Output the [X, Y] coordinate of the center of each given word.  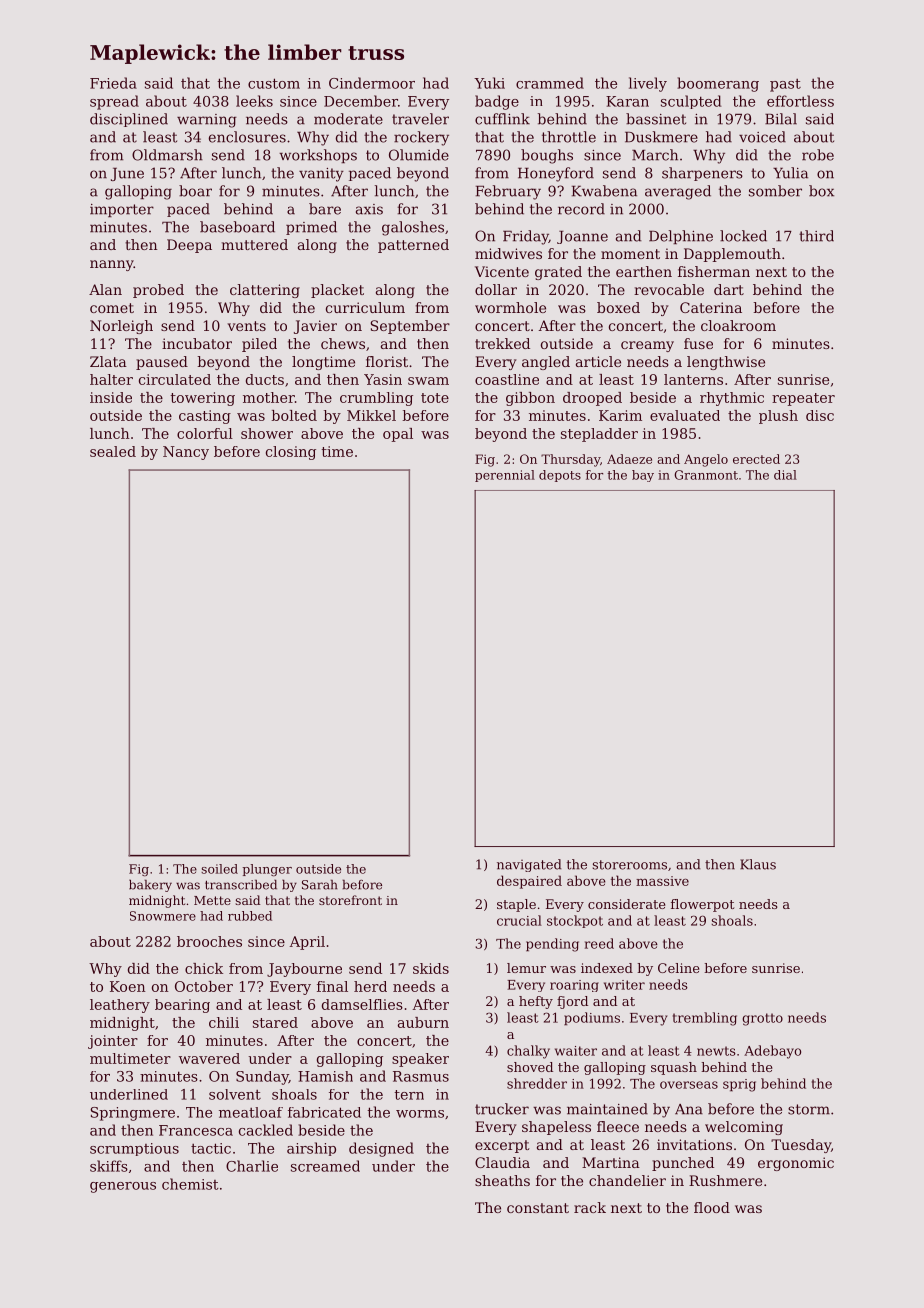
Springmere [132, 1114]
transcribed [241, 884]
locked [743, 236]
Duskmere [661, 137]
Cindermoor [372, 83]
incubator [197, 343]
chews [343, 343]
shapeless [556, 1128]
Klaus [758, 864]
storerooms [630, 865]
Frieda [113, 83]
